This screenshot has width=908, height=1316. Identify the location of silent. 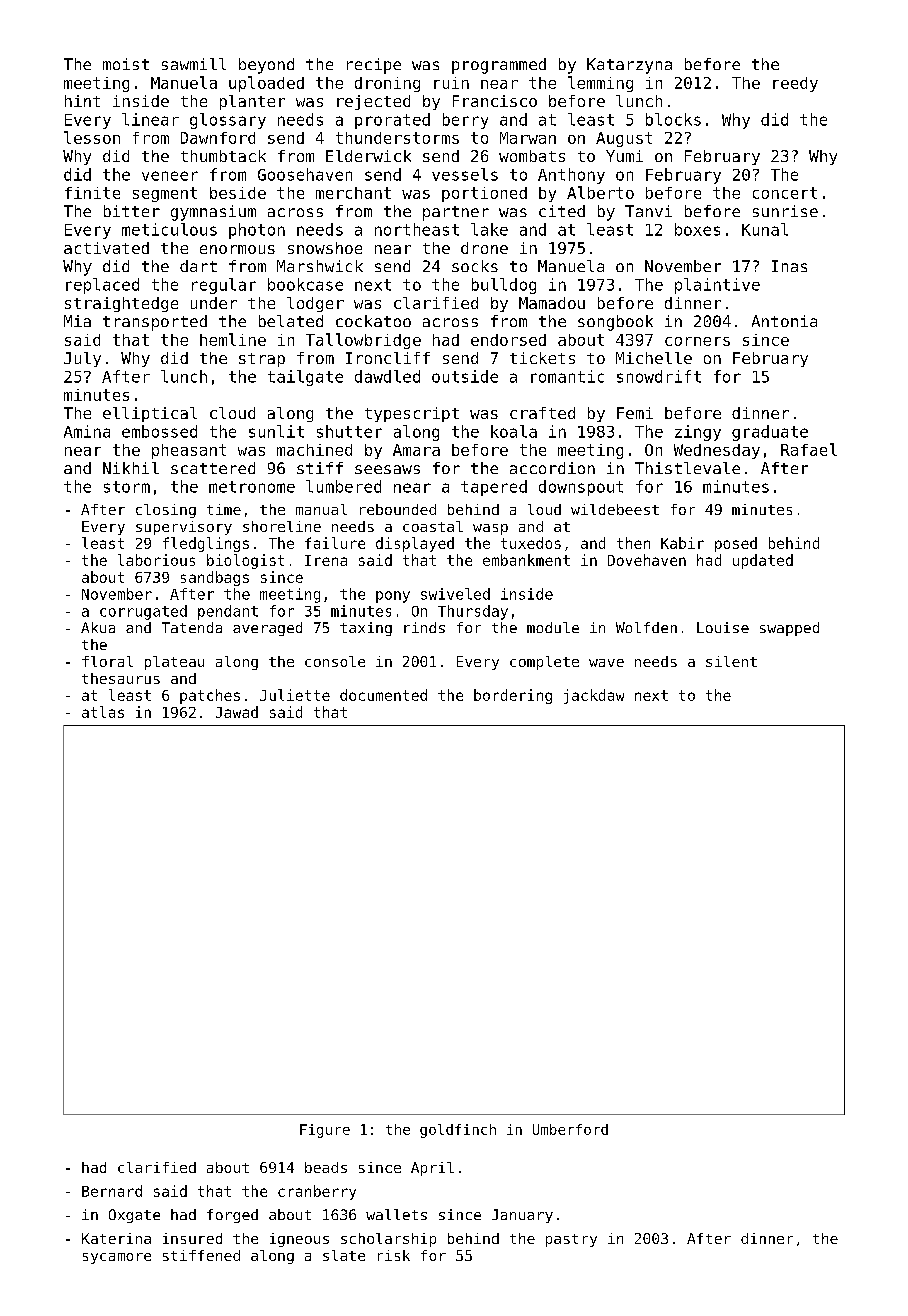
(731, 661).
